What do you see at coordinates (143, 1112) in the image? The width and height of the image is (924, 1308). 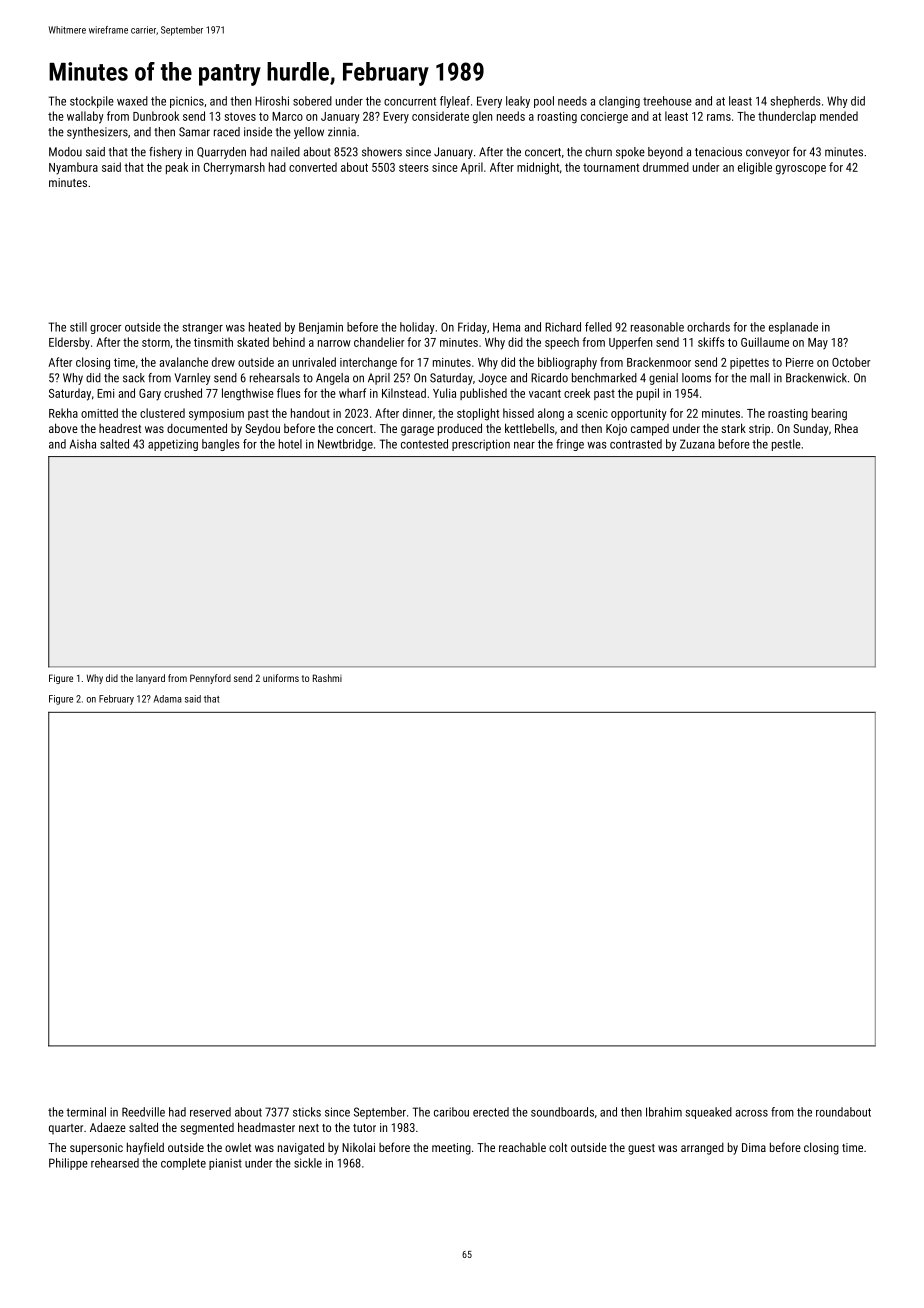 I see `Reedville` at bounding box center [143, 1112].
